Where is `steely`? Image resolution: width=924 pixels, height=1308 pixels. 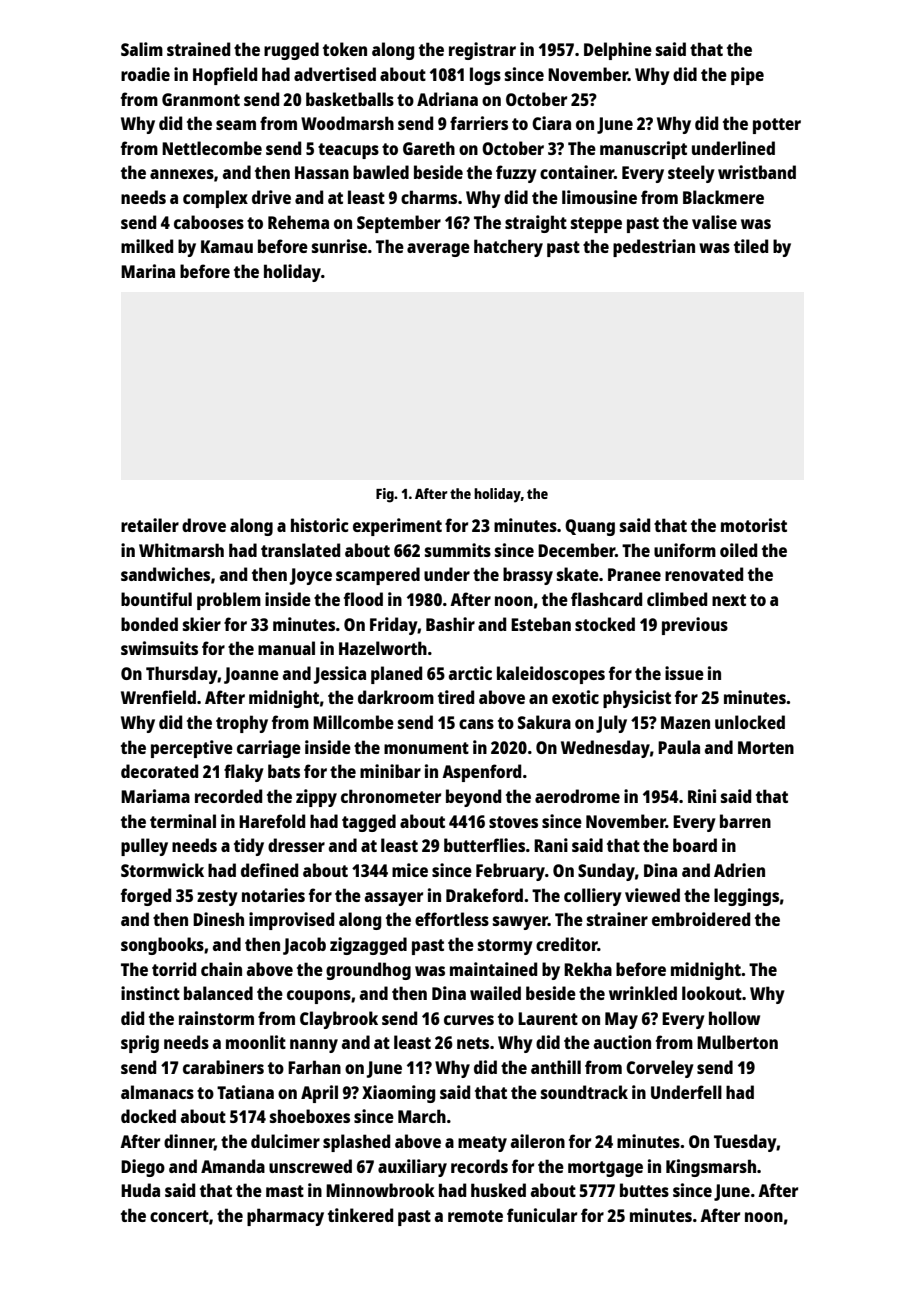
steely is located at coordinates (691, 174).
